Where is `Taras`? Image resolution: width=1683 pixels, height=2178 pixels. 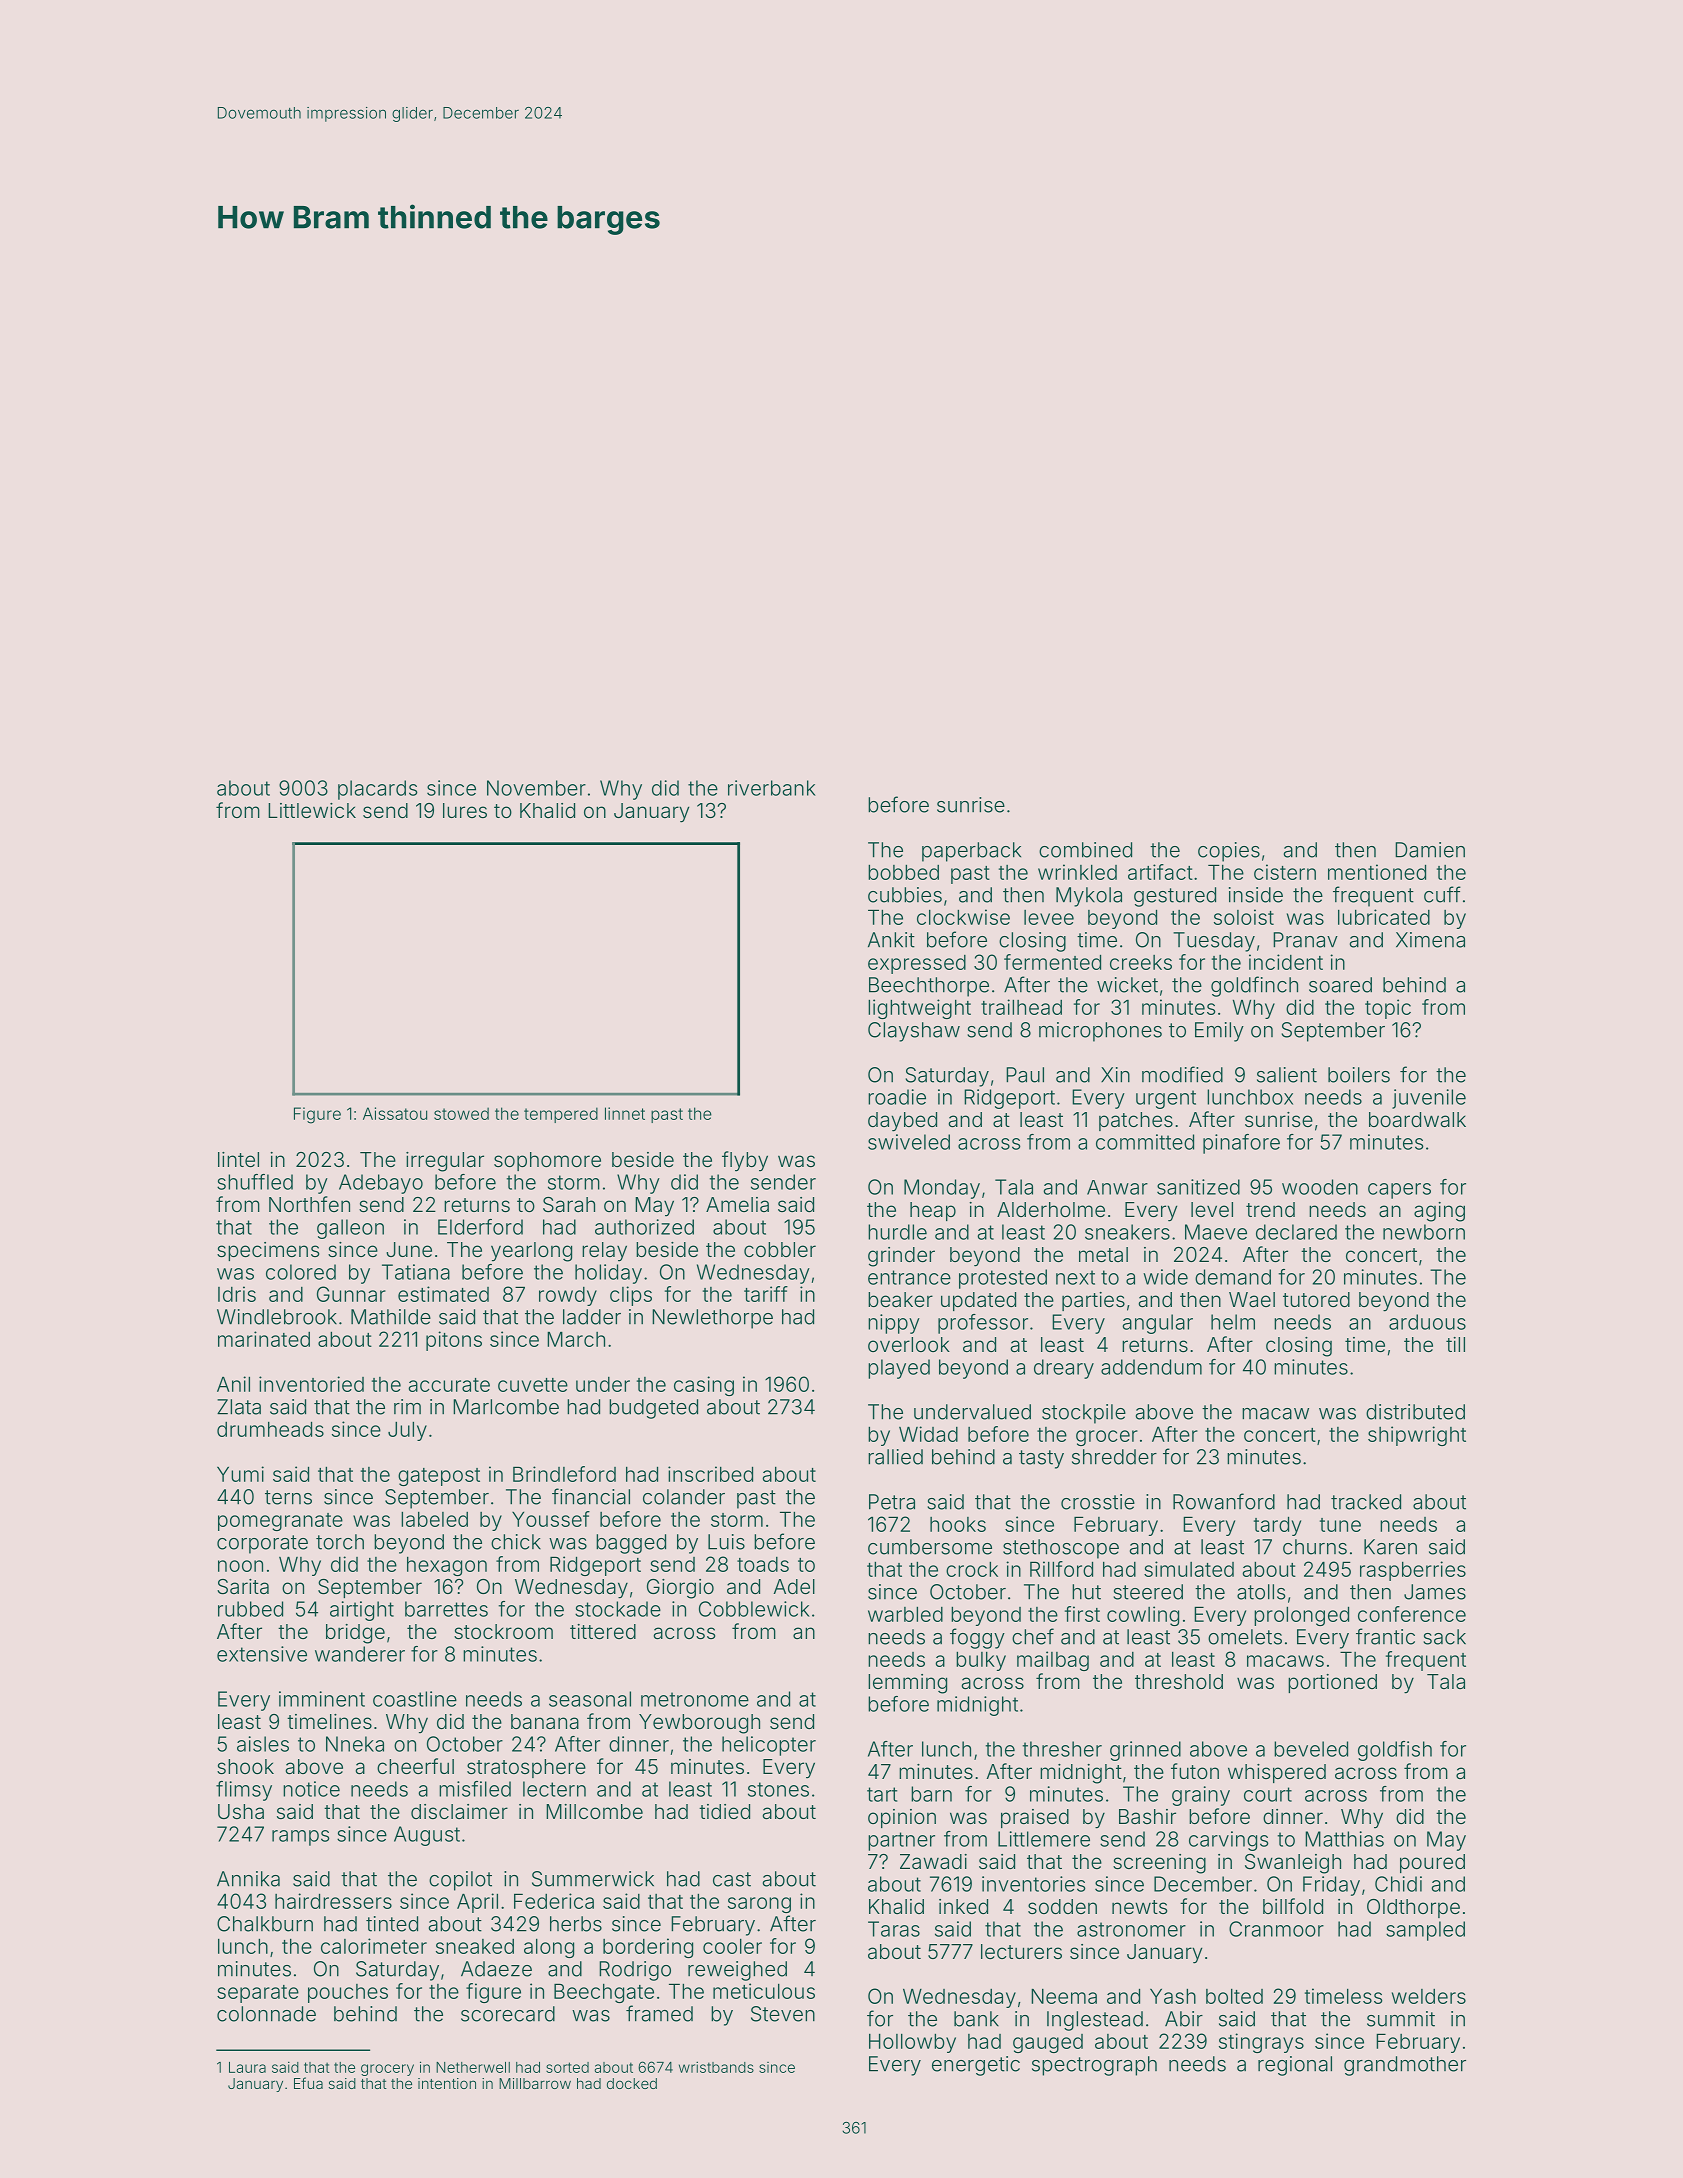 Taras is located at coordinates (894, 1929).
